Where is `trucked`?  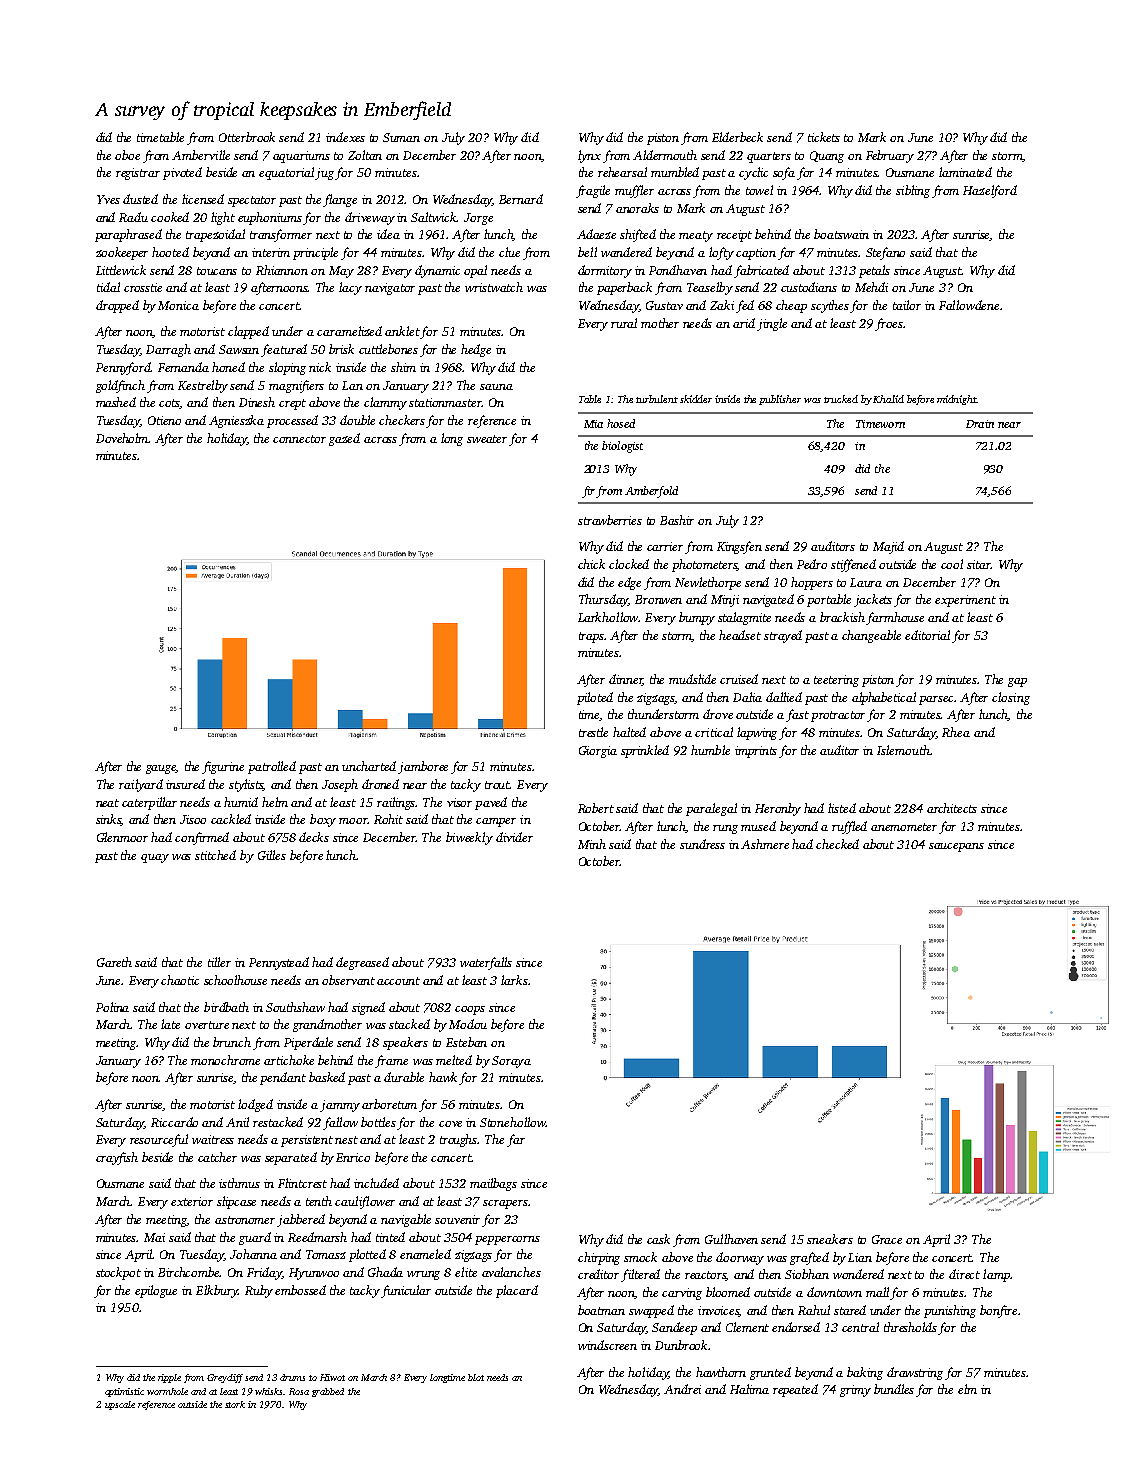 trucked is located at coordinates (841, 399).
